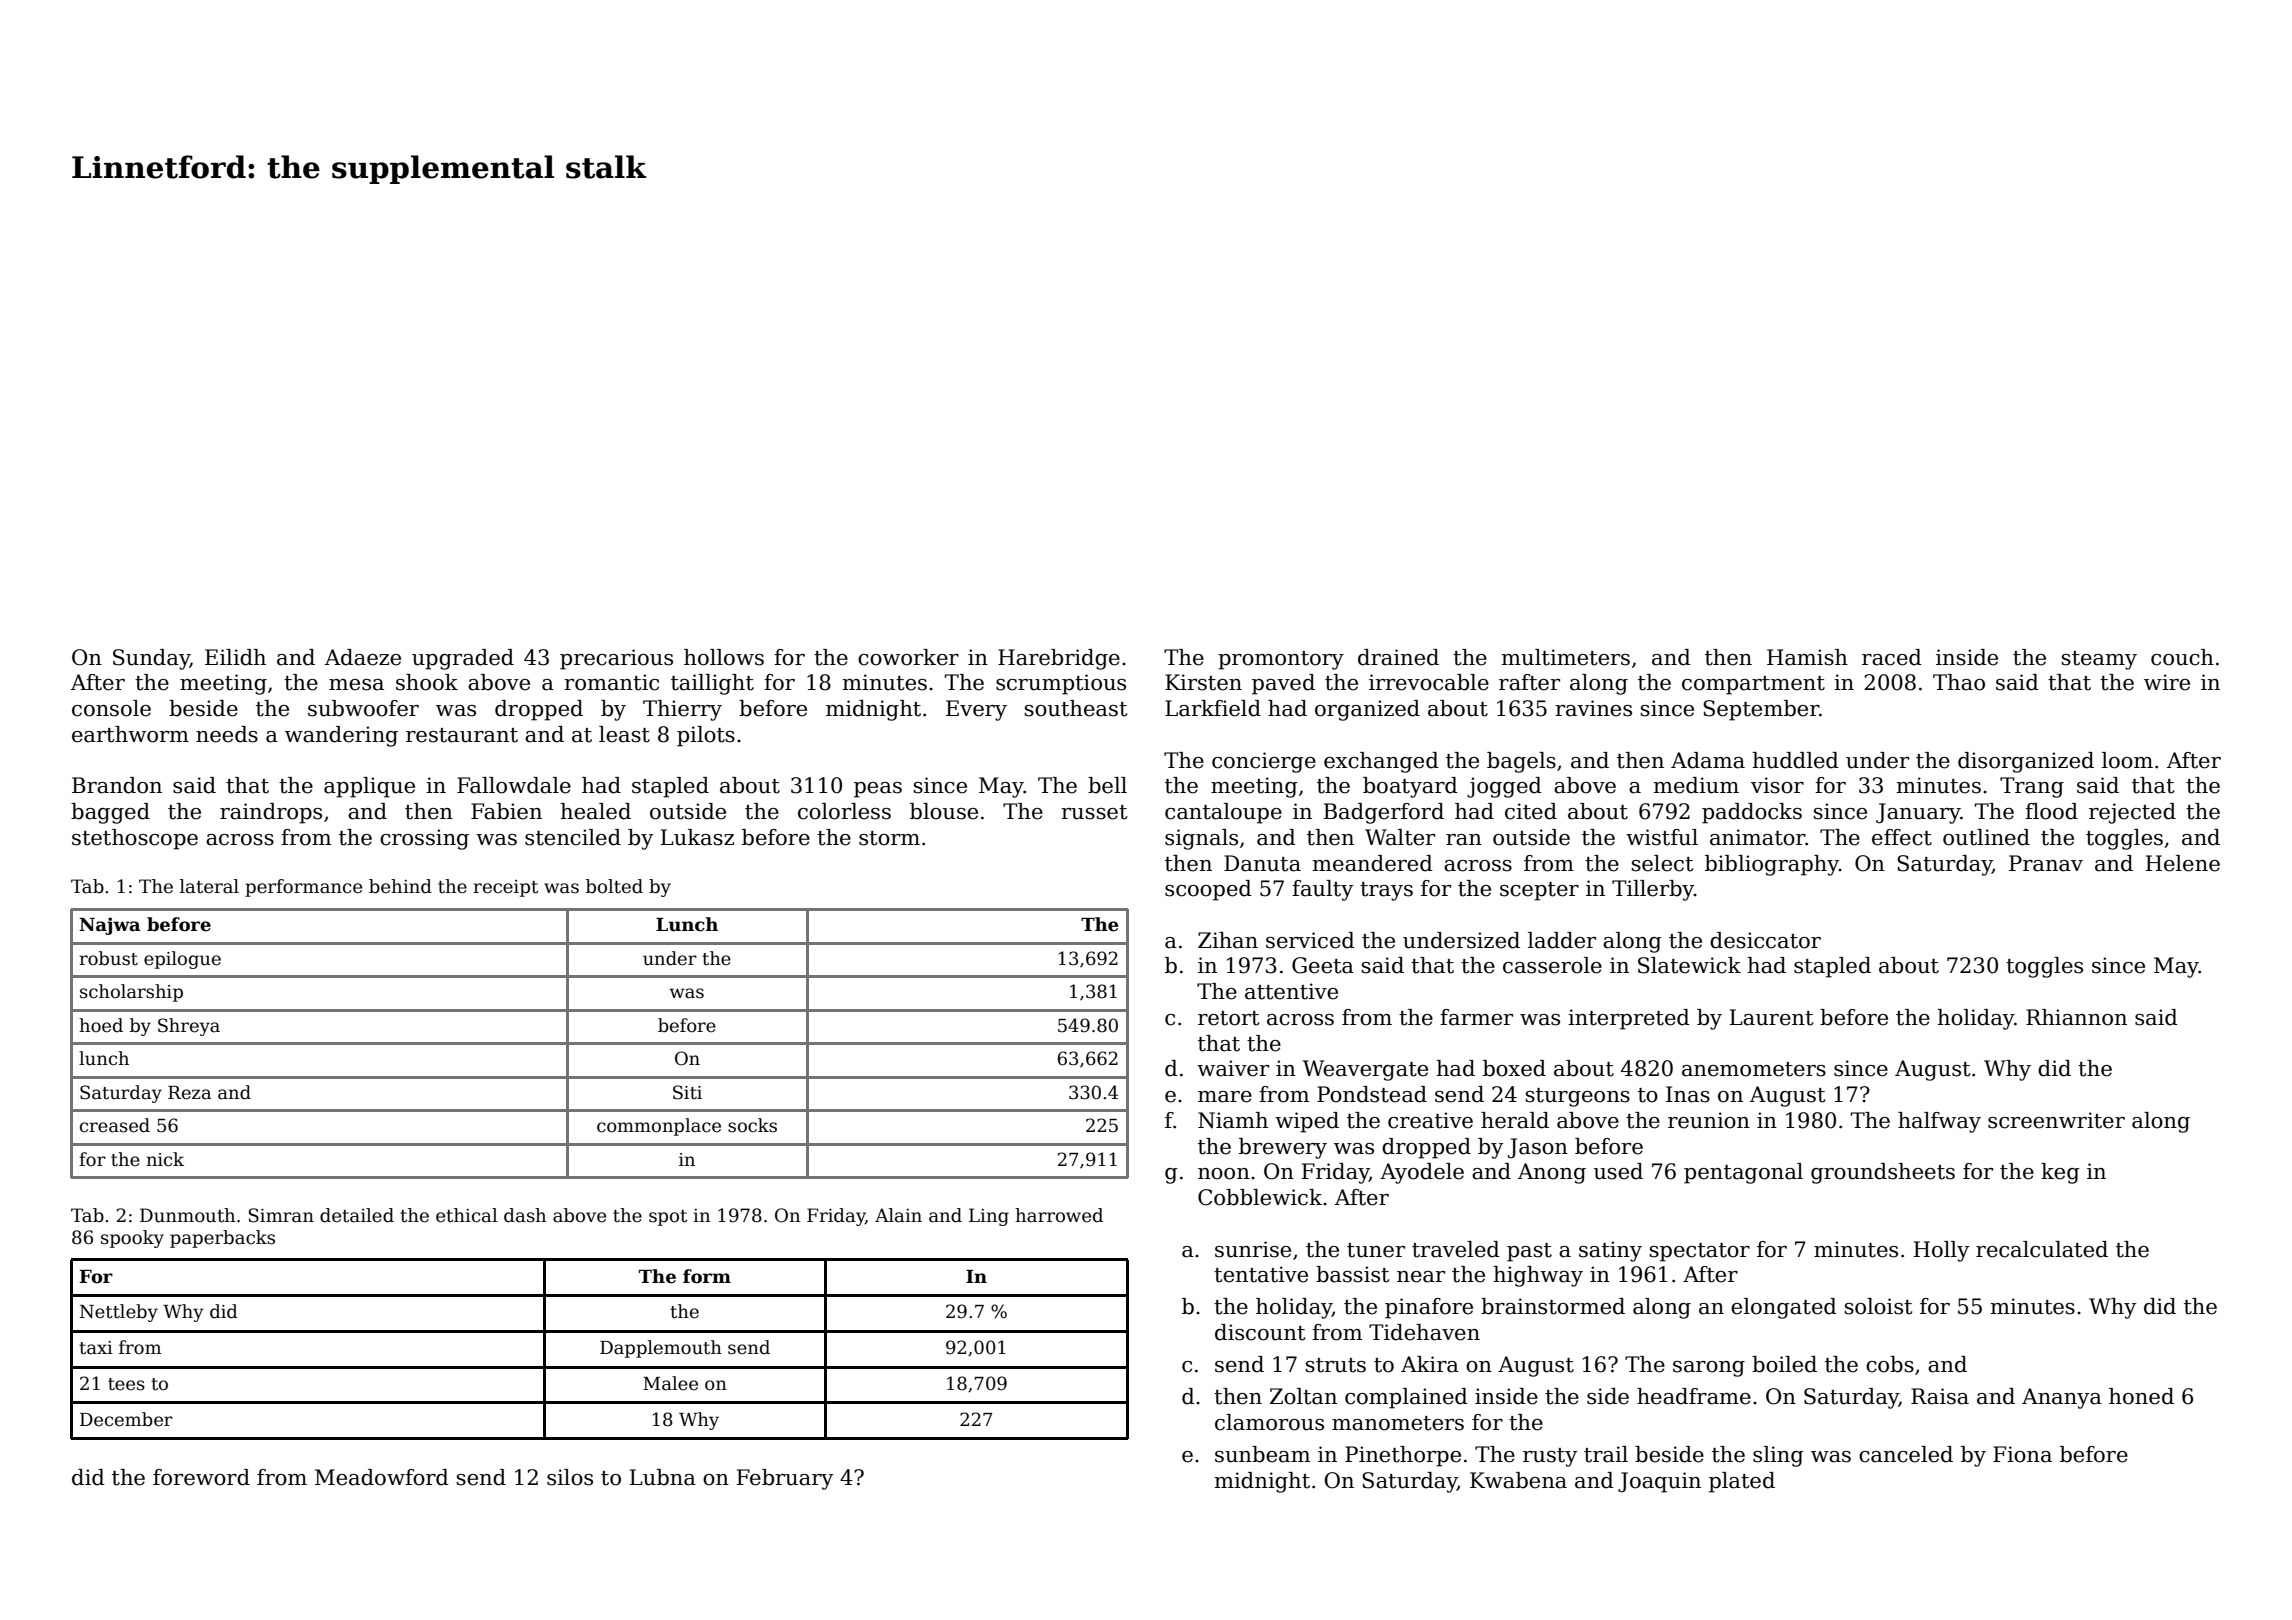  What do you see at coordinates (1281, 660) in the screenshot?
I see `promontory` at bounding box center [1281, 660].
